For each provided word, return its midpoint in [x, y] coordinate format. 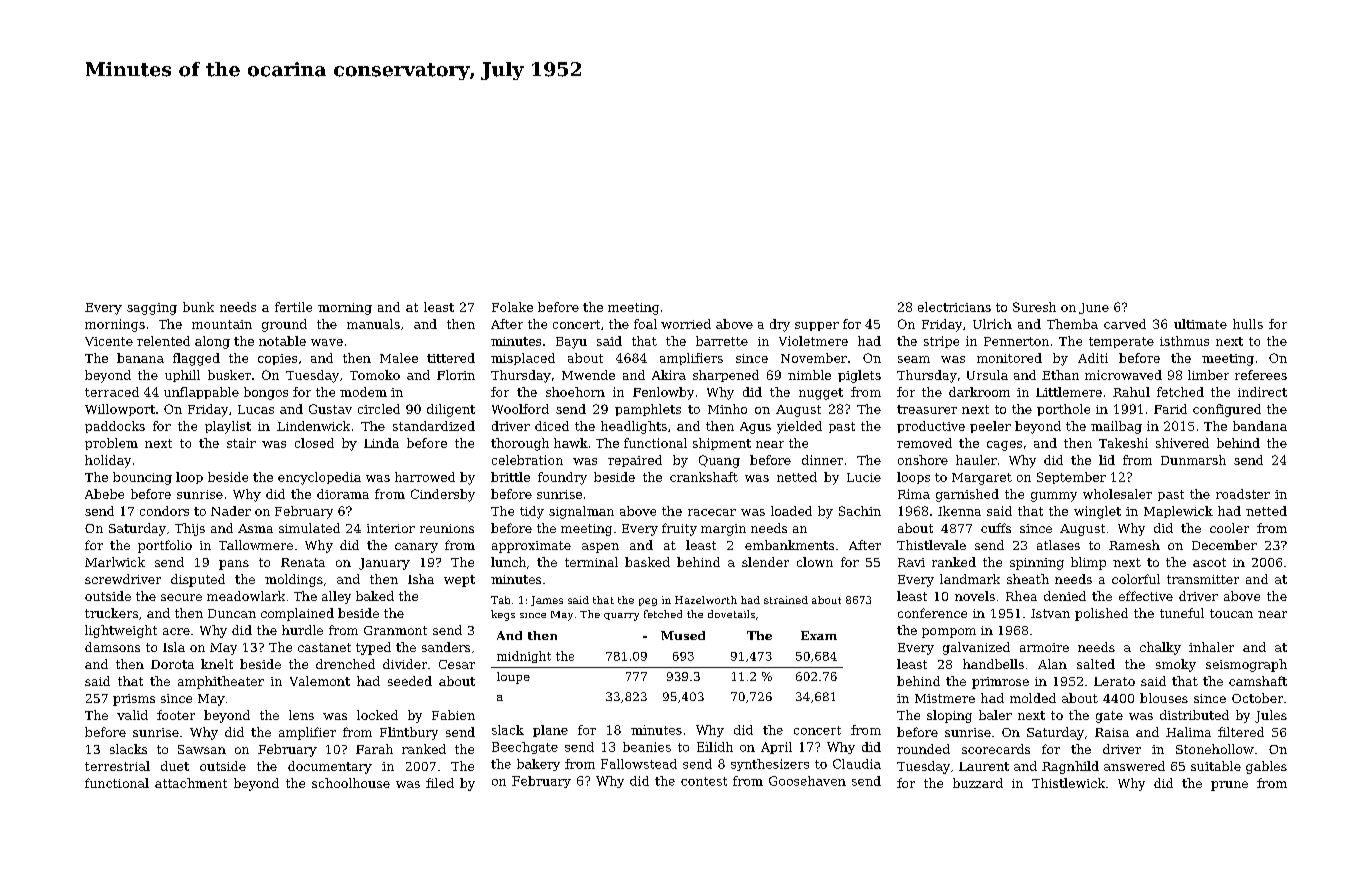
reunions [447, 528]
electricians [954, 307]
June [1094, 308]
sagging [152, 309]
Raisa [1112, 732]
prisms [134, 700]
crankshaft [704, 477]
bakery [538, 765]
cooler [1229, 528]
